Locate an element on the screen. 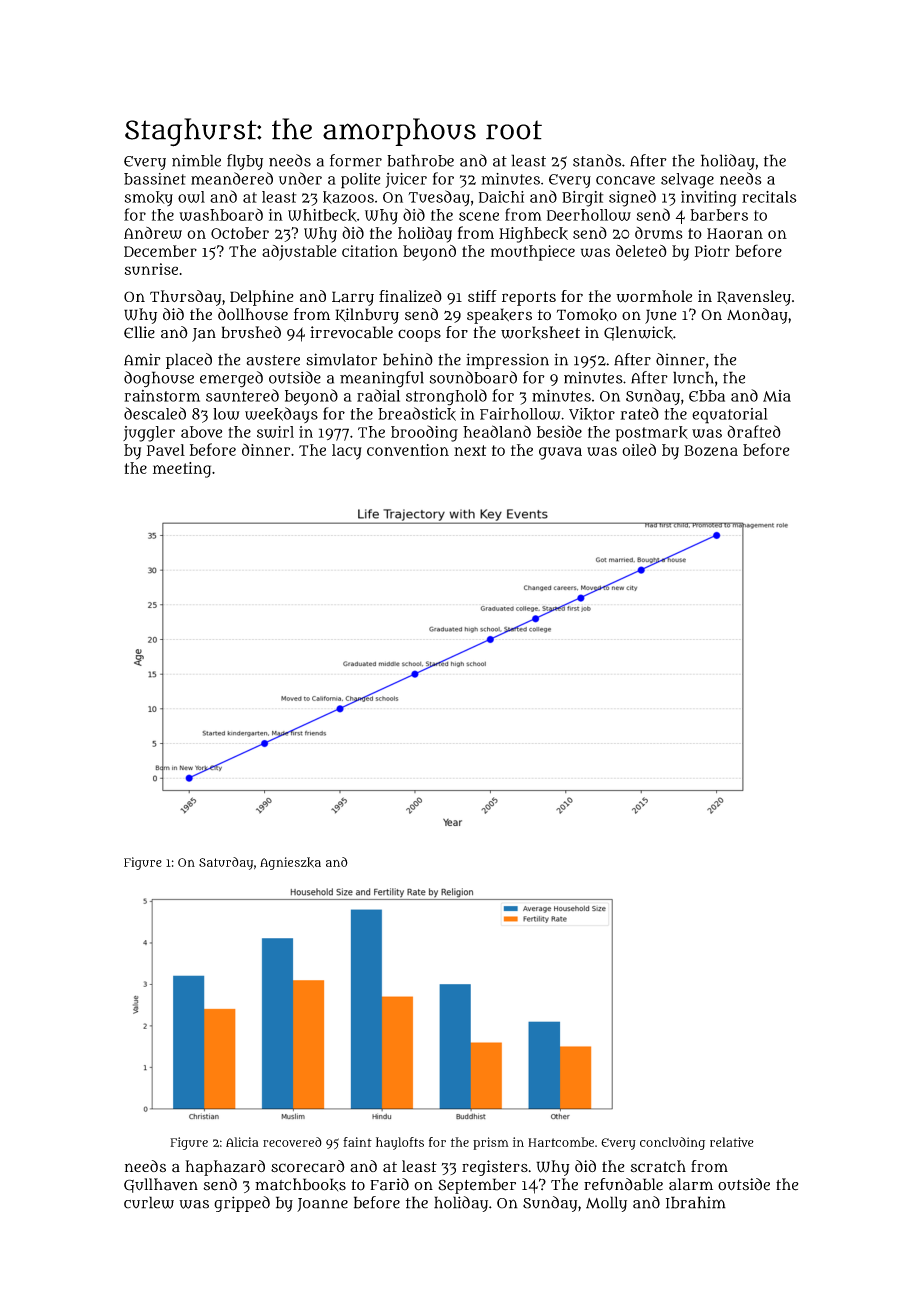  stiff is located at coordinates (482, 296).
